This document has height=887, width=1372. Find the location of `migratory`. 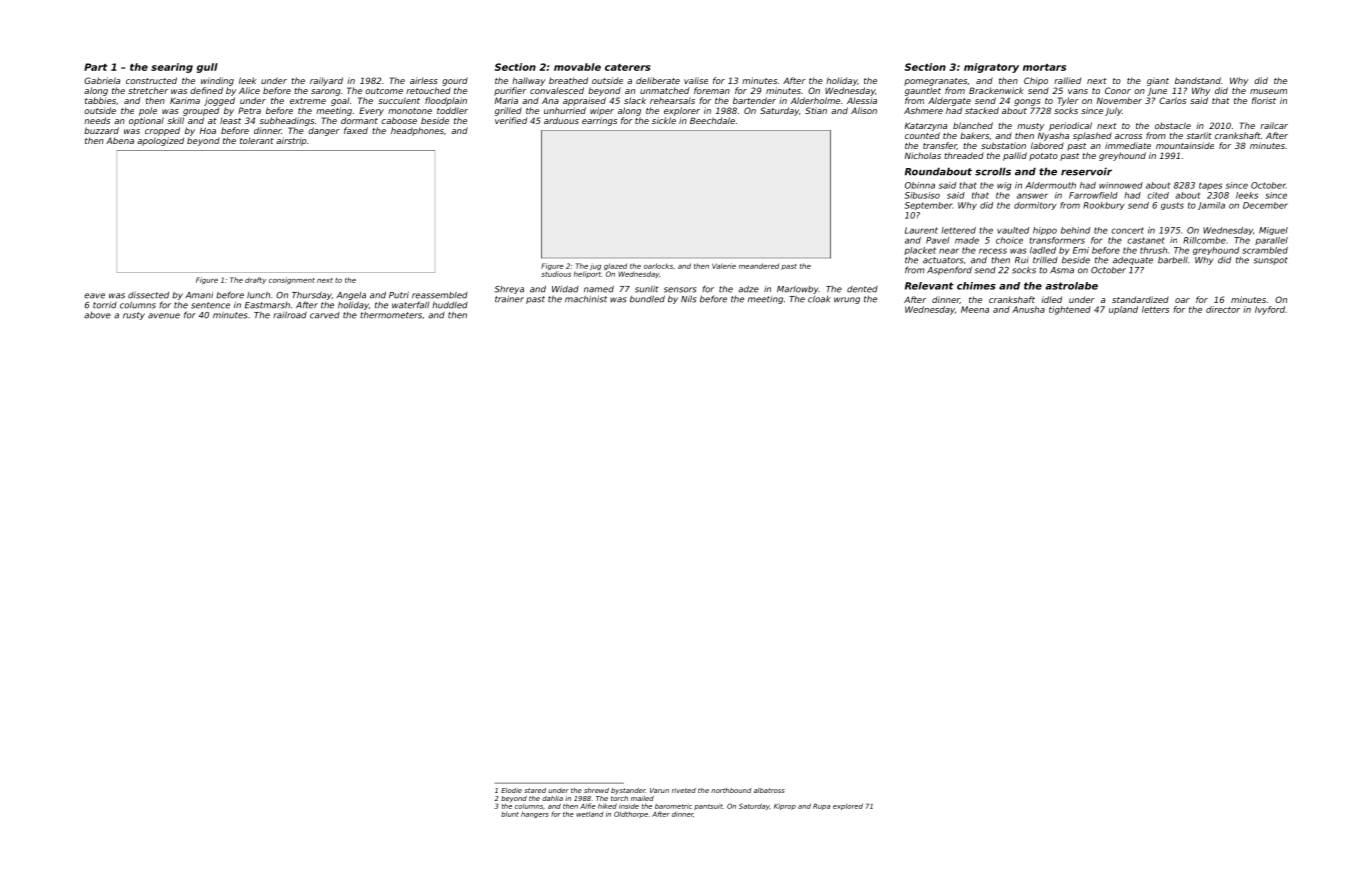

migratory is located at coordinates (991, 68).
